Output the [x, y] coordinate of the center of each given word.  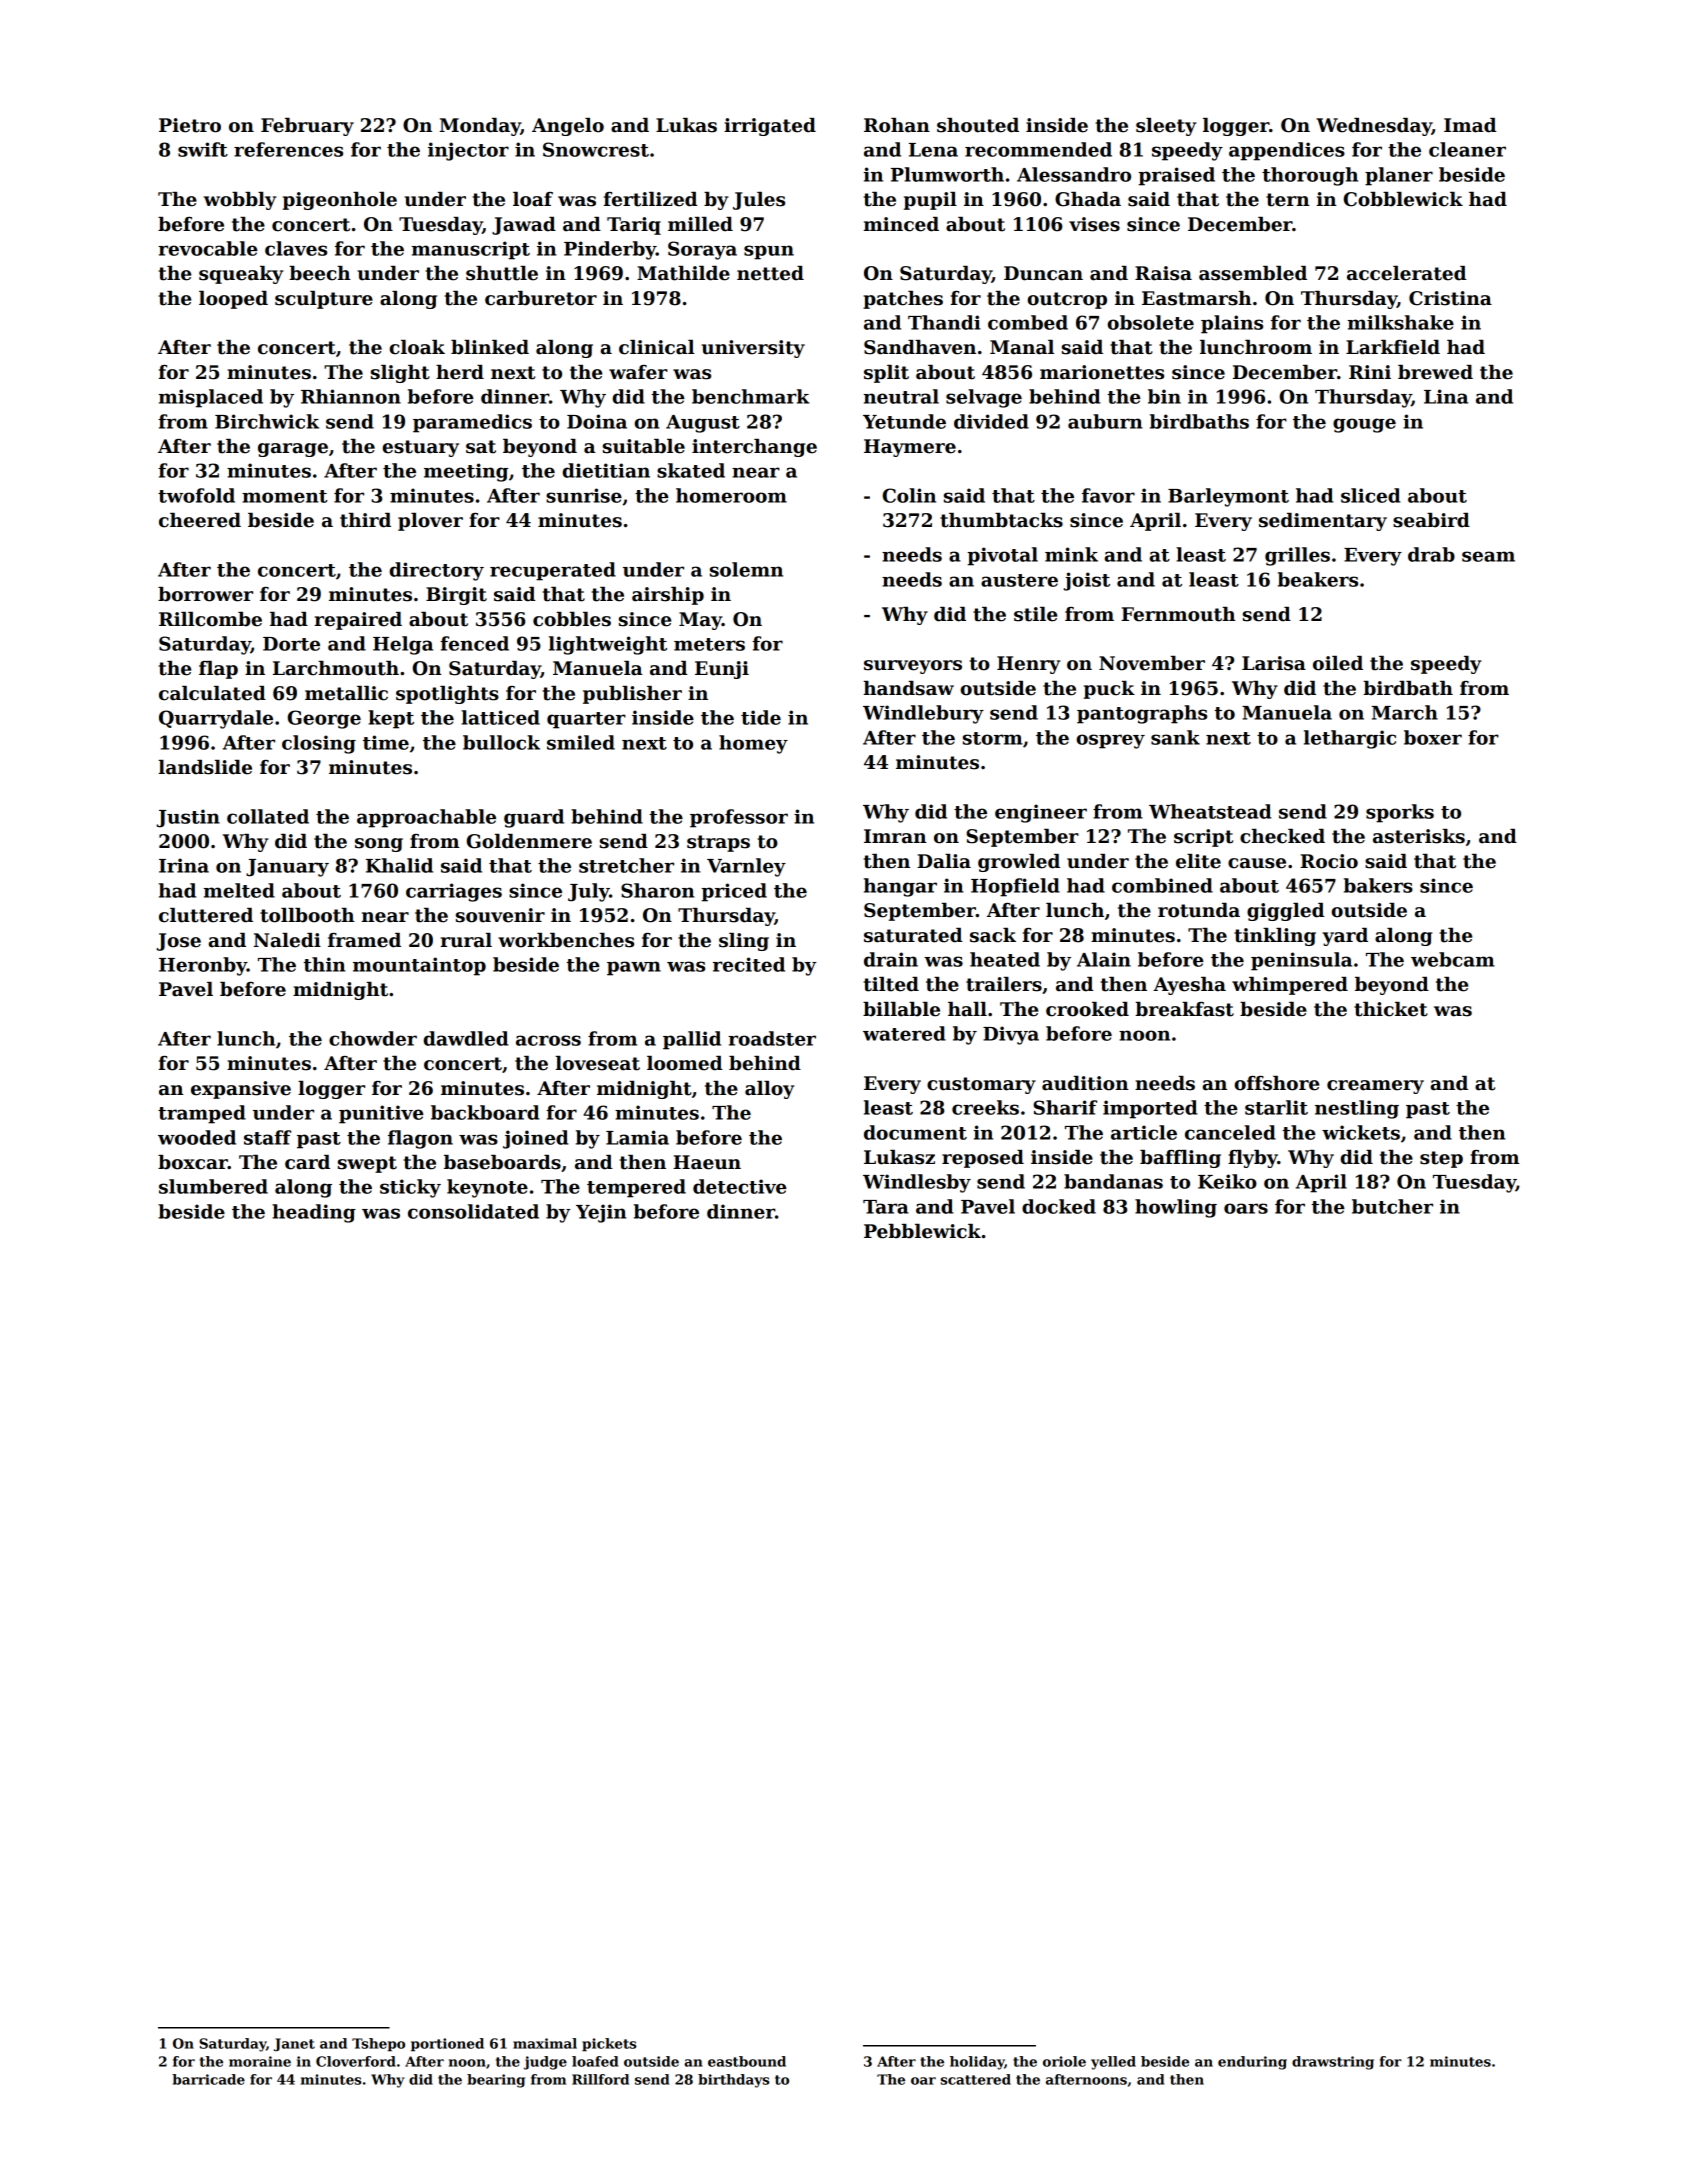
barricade [208, 2079]
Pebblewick [922, 1231]
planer [1399, 176]
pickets [609, 2045]
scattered [976, 2079]
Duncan [1043, 273]
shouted [978, 125]
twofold [196, 495]
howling [1176, 1208]
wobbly [240, 201]
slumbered [213, 1186]
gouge [1364, 425]
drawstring [1333, 2063]
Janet [294, 2044]
